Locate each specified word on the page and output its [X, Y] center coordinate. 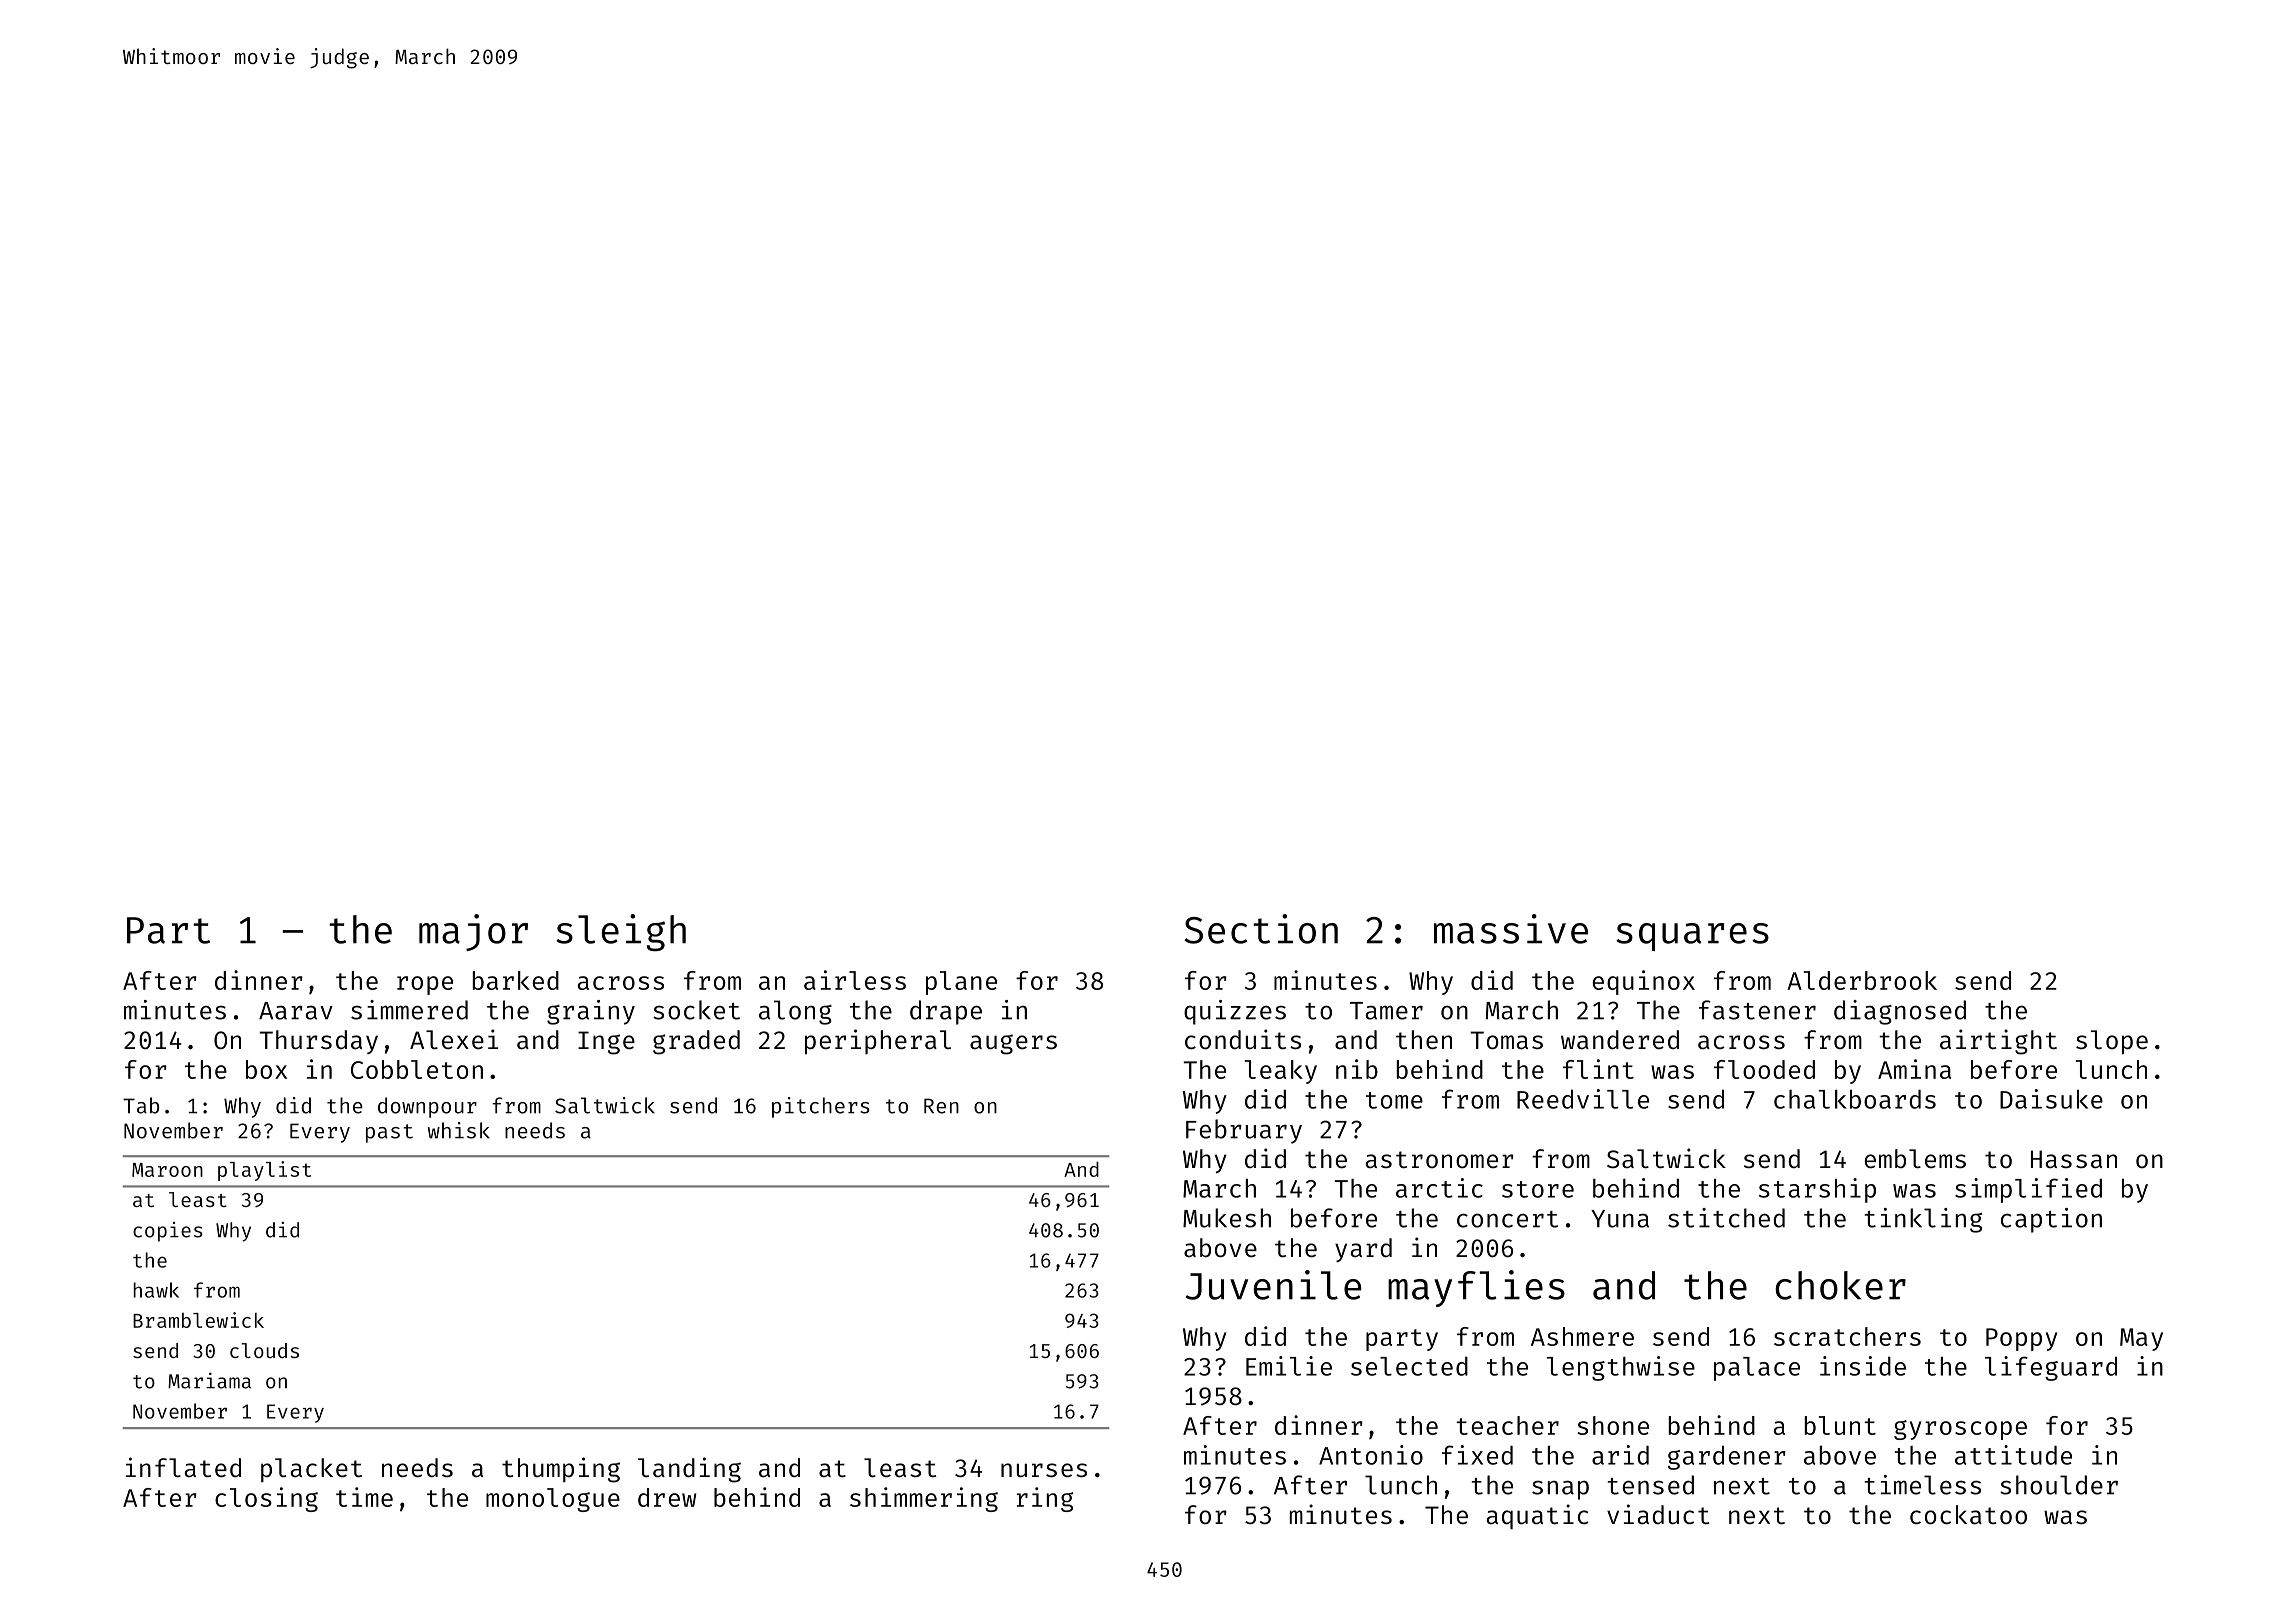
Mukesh [1227, 1218]
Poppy [2021, 1339]
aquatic [1538, 1516]
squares [1692, 937]
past [389, 1133]
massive [1511, 929]
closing [266, 1499]
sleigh [621, 932]
